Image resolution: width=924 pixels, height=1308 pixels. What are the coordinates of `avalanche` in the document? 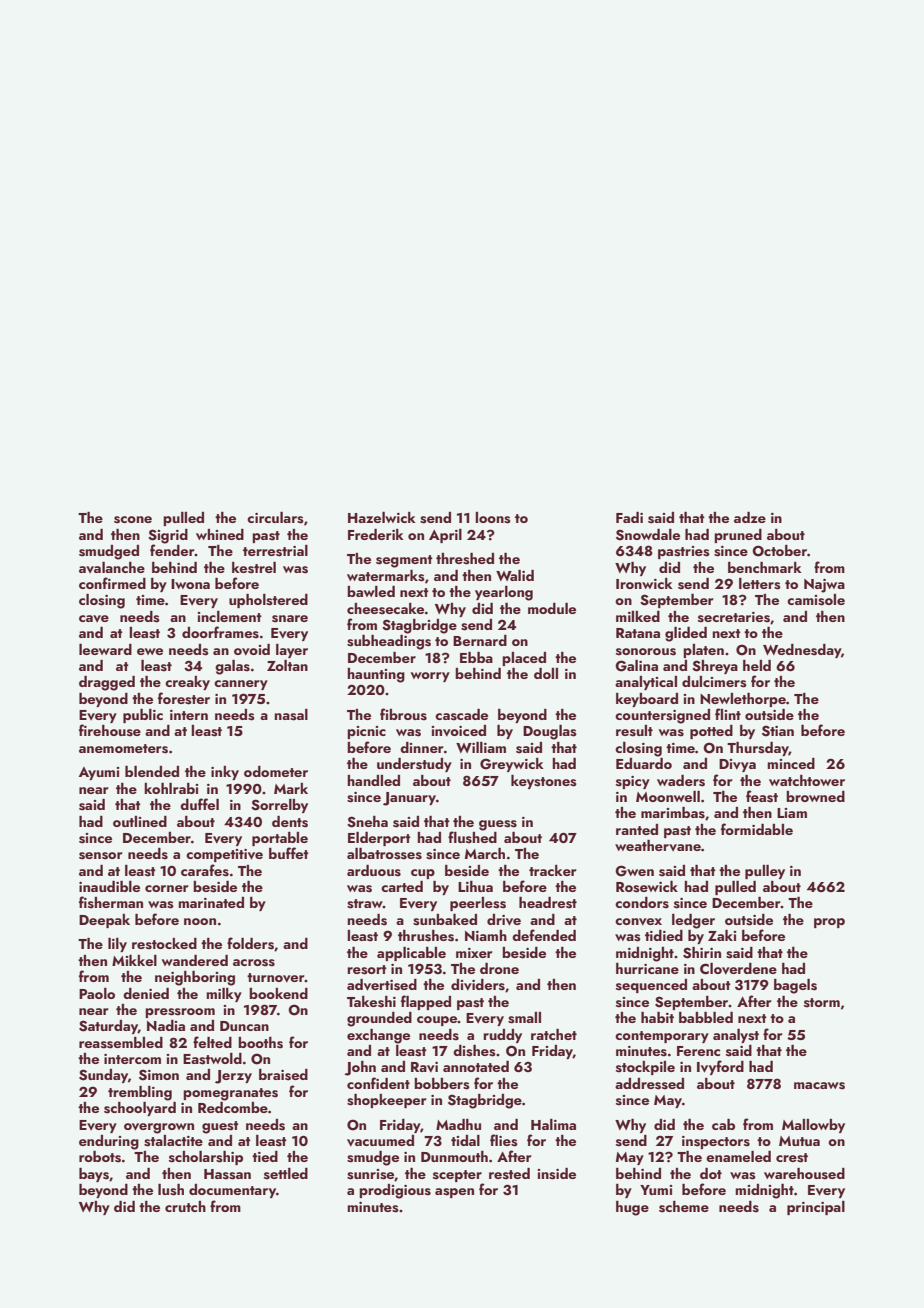 It's located at (112, 567).
